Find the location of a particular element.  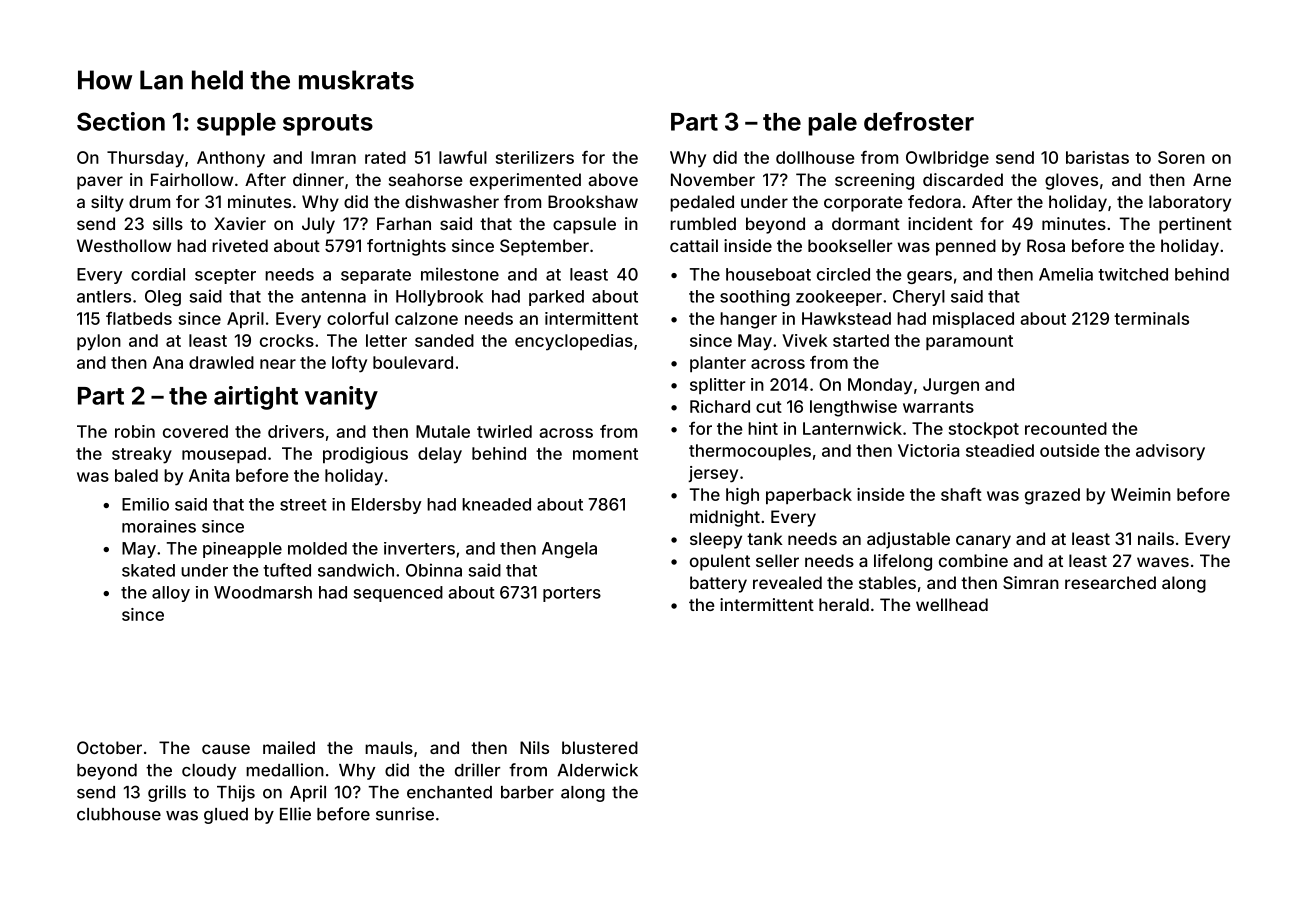

cattail is located at coordinates (694, 245).
